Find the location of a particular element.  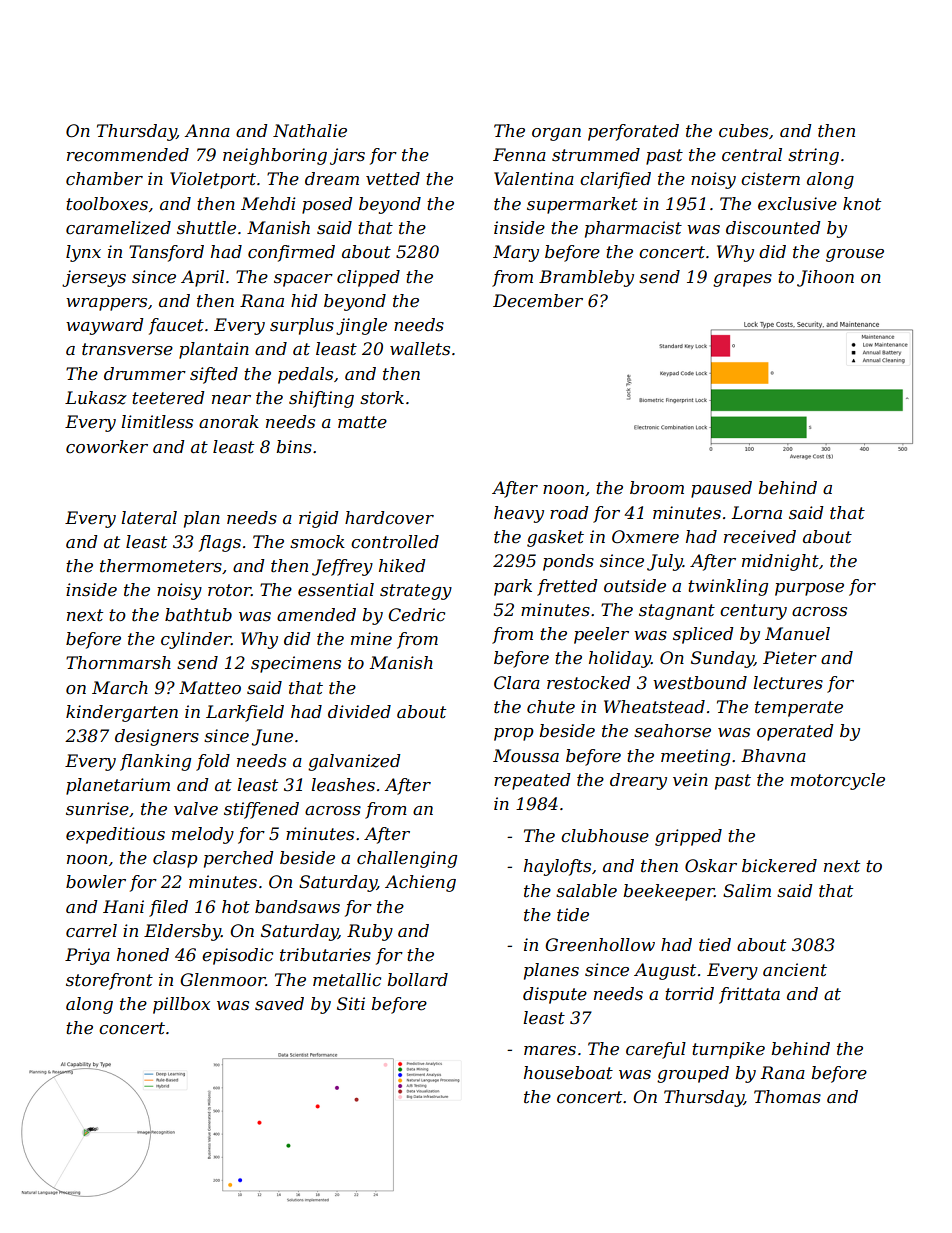

cylinder is located at coordinates (196, 640).
